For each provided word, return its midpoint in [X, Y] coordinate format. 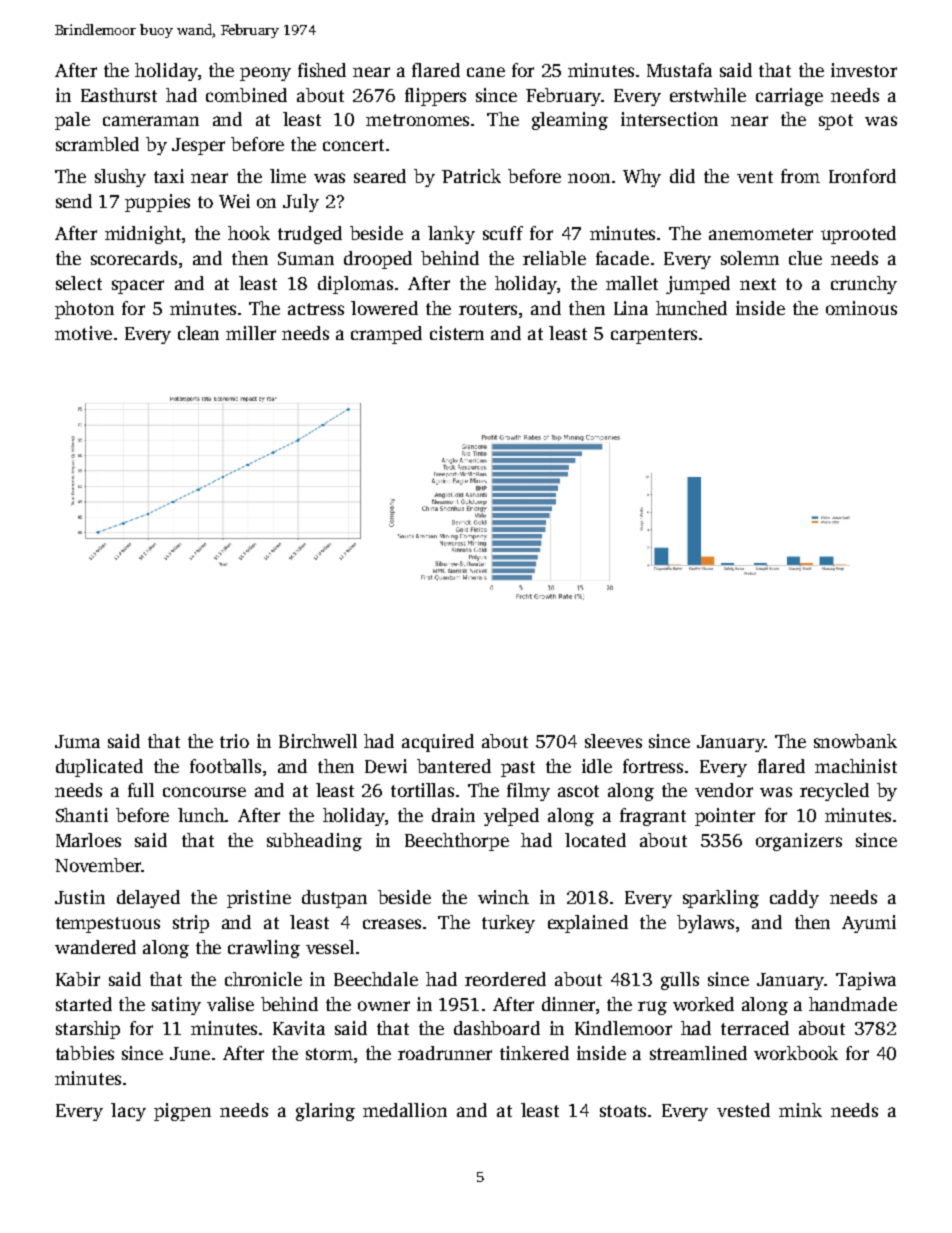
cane [486, 72]
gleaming [570, 121]
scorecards [134, 258]
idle [597, 766]
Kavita [299, 1028]
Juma [77, 741]
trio [234, 741]
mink [800, 1110]
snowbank [855, 741]
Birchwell [318, 741]
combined [246, 95]
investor [864, 70]
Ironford [862, 176]
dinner [568, 1004]
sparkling [721, 899]
